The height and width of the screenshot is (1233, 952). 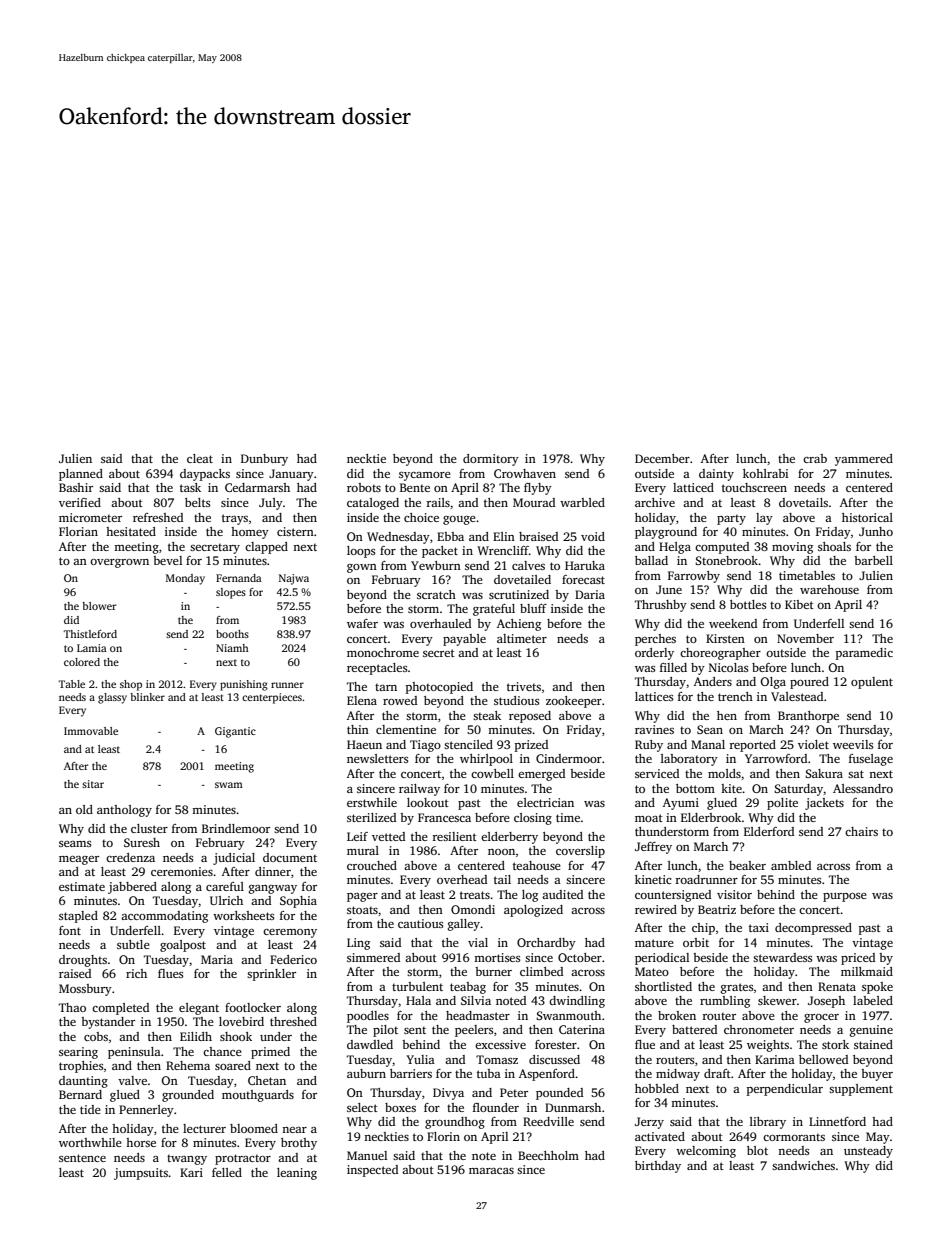 I want to click on stoats, so click(x=362, y=910).
